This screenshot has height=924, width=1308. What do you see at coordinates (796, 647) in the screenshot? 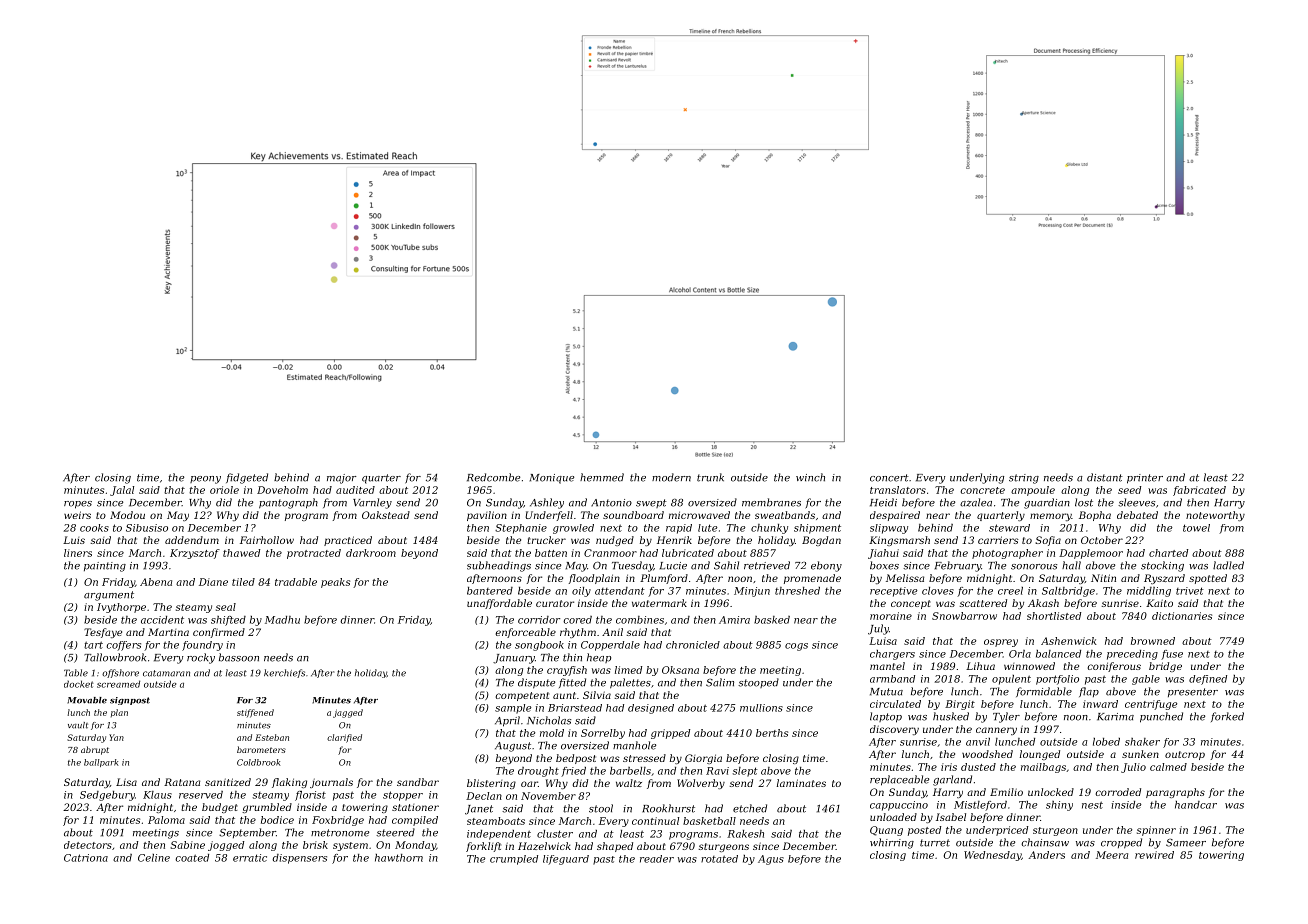
I see `cogs` at bounding box center [796, 647].
